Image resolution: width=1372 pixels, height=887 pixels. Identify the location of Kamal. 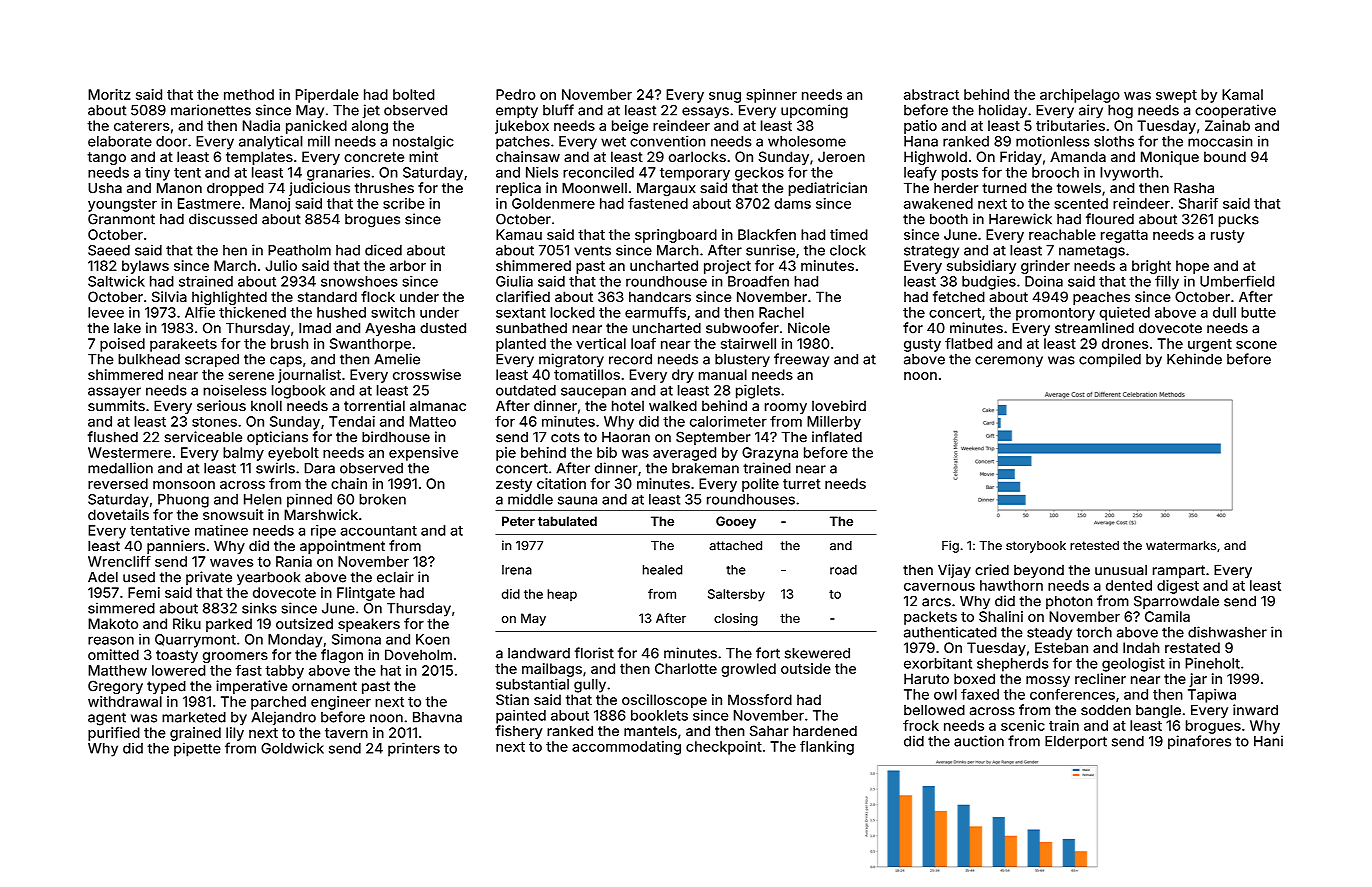
(1242, 94).
